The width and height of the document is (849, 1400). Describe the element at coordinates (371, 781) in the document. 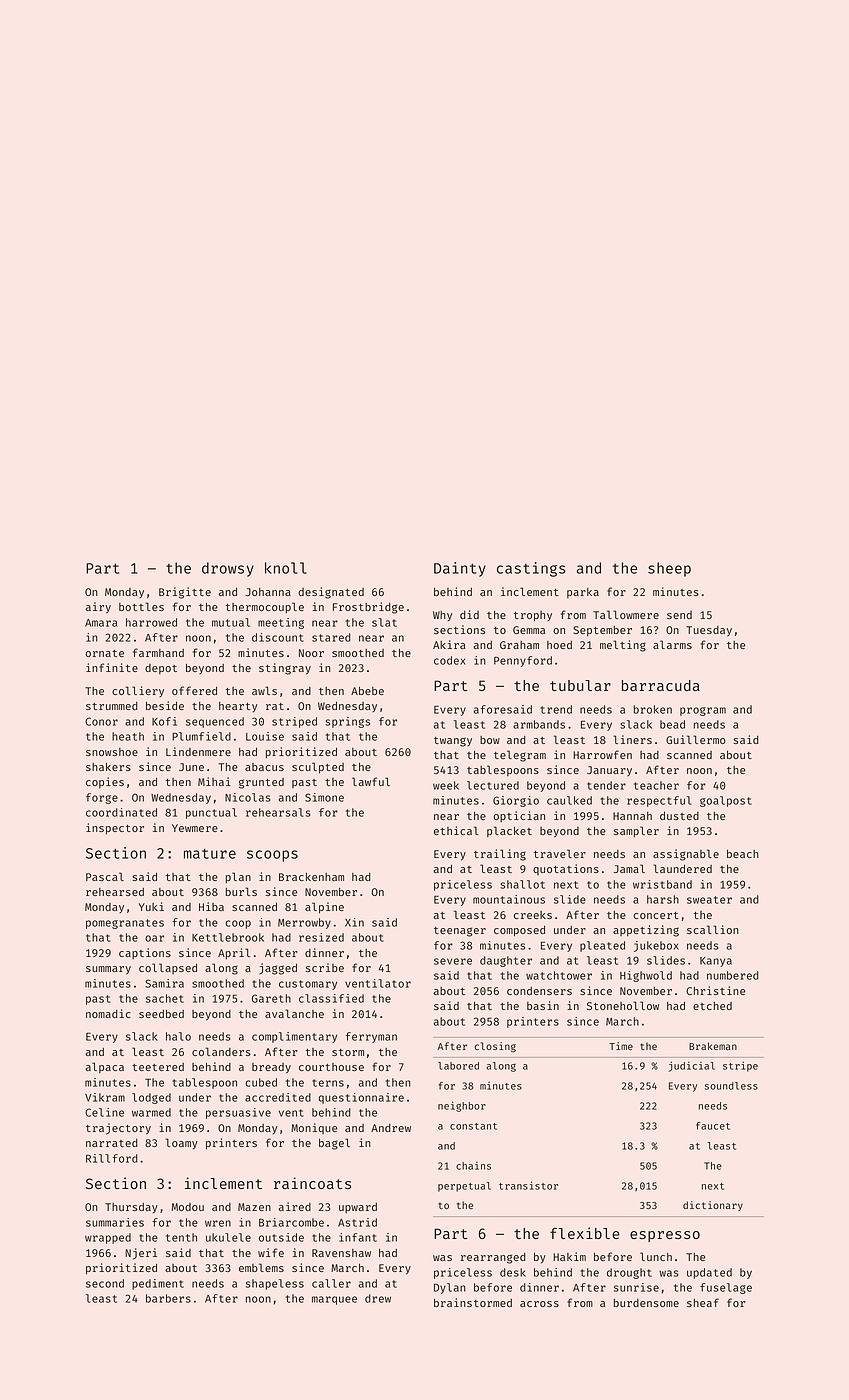

I see `lawful` at that location.
